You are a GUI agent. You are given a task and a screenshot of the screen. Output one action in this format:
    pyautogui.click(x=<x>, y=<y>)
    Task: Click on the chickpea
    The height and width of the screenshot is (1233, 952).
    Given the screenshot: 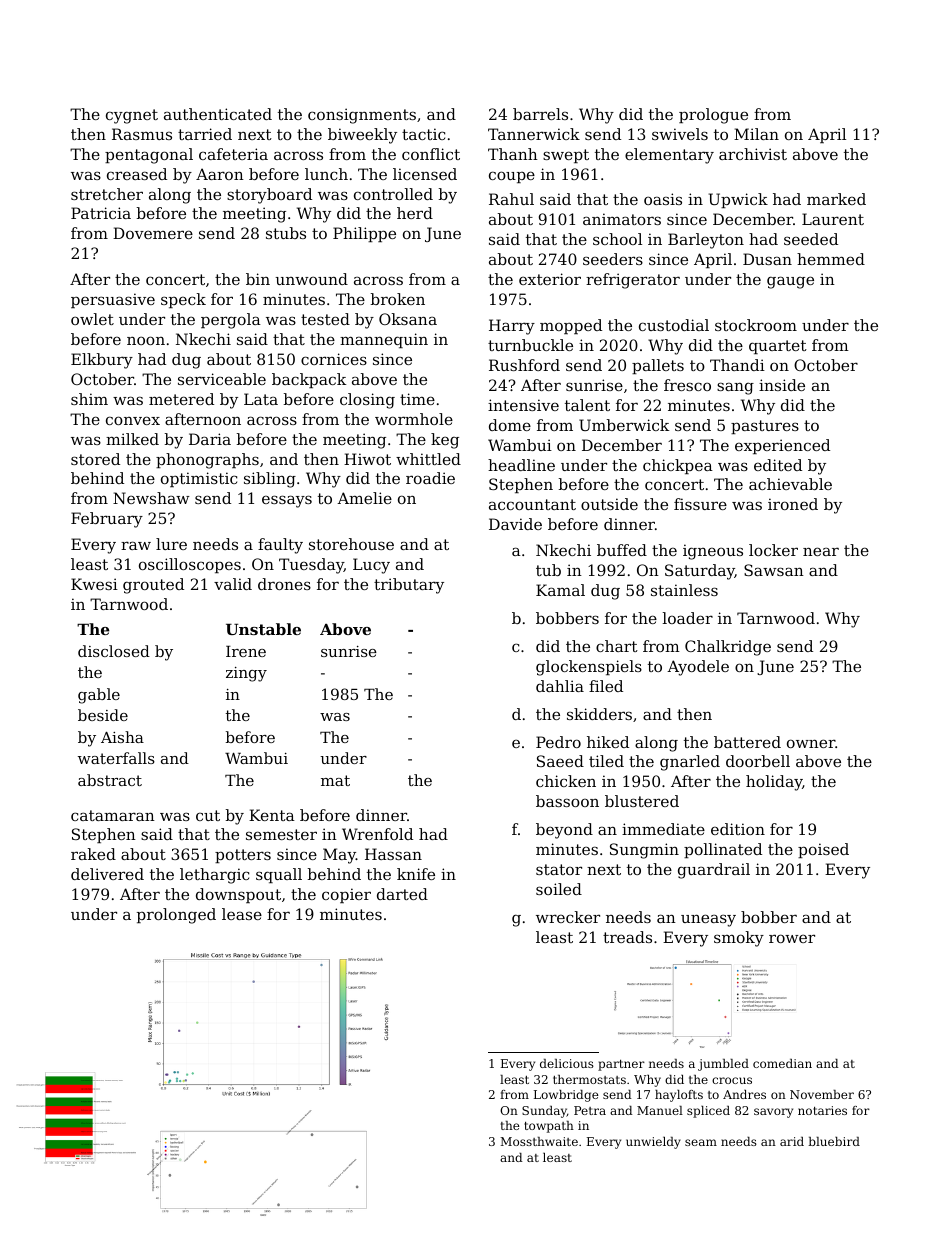 What is the action you would take?
    pyautogui.click(x=678, y=466)
